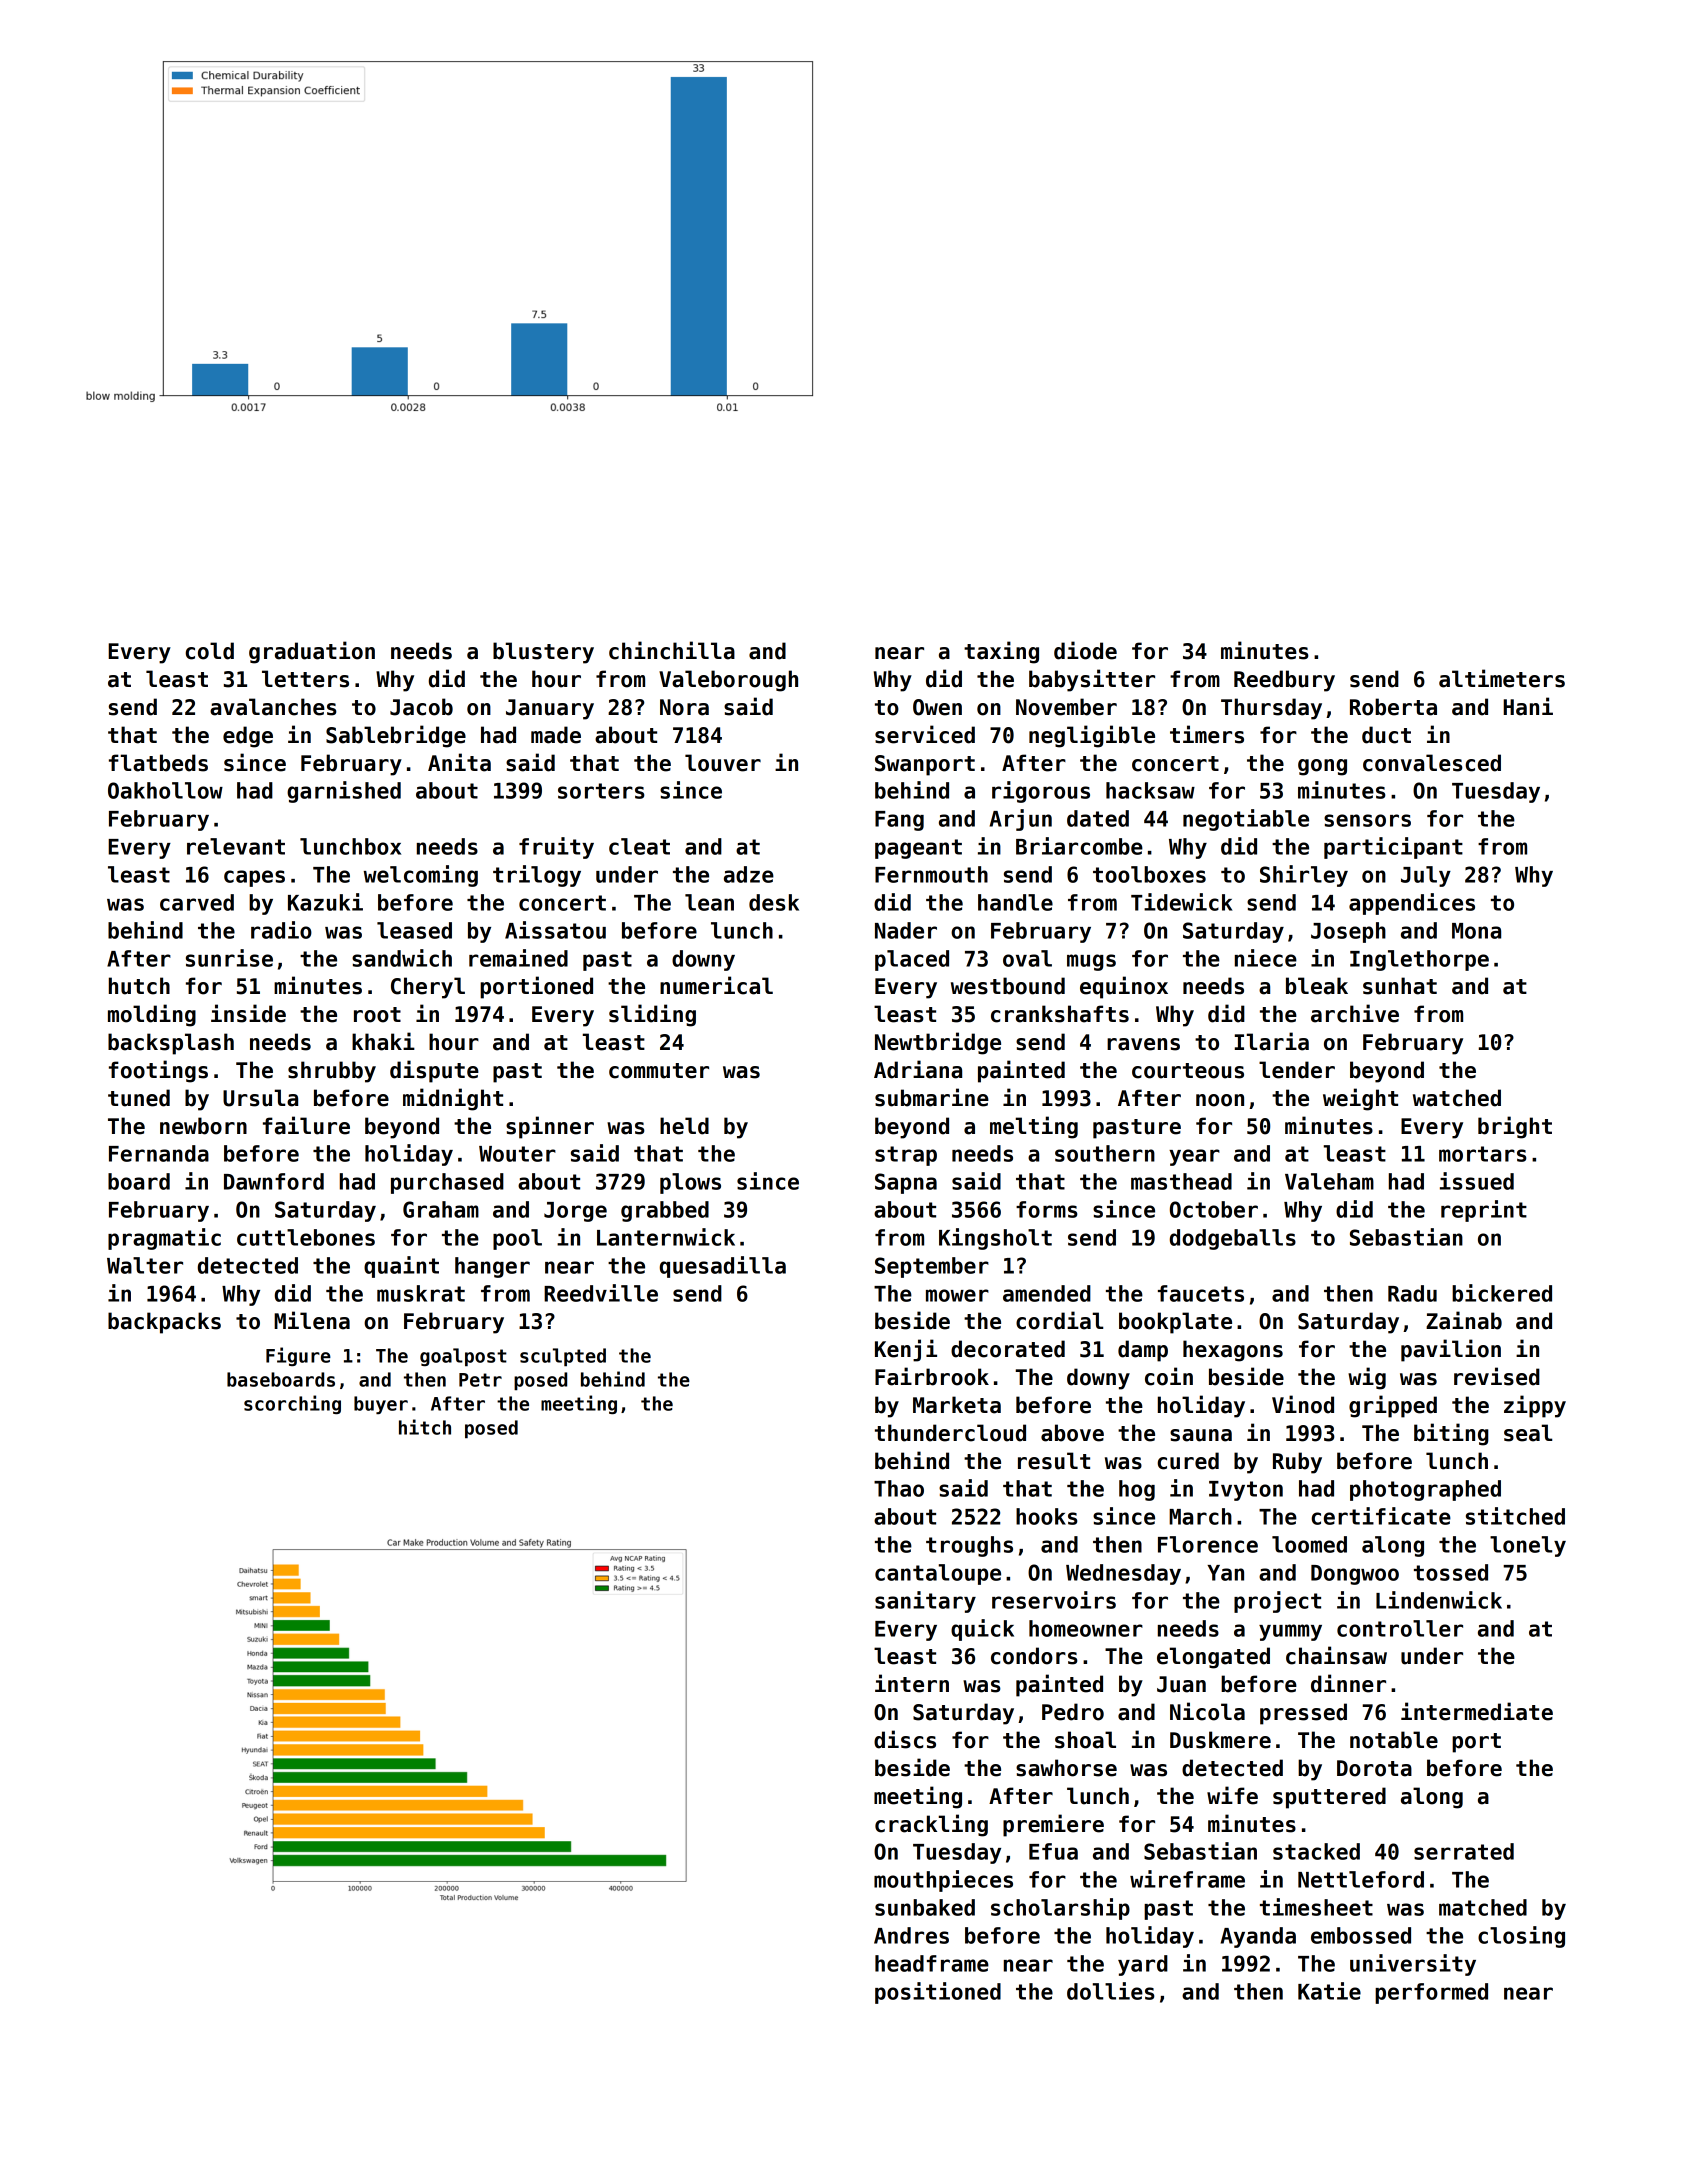  What do you see at coordinates (911, 1935) in the document?
I see `Andres` at bounding box center [911, 1935].
